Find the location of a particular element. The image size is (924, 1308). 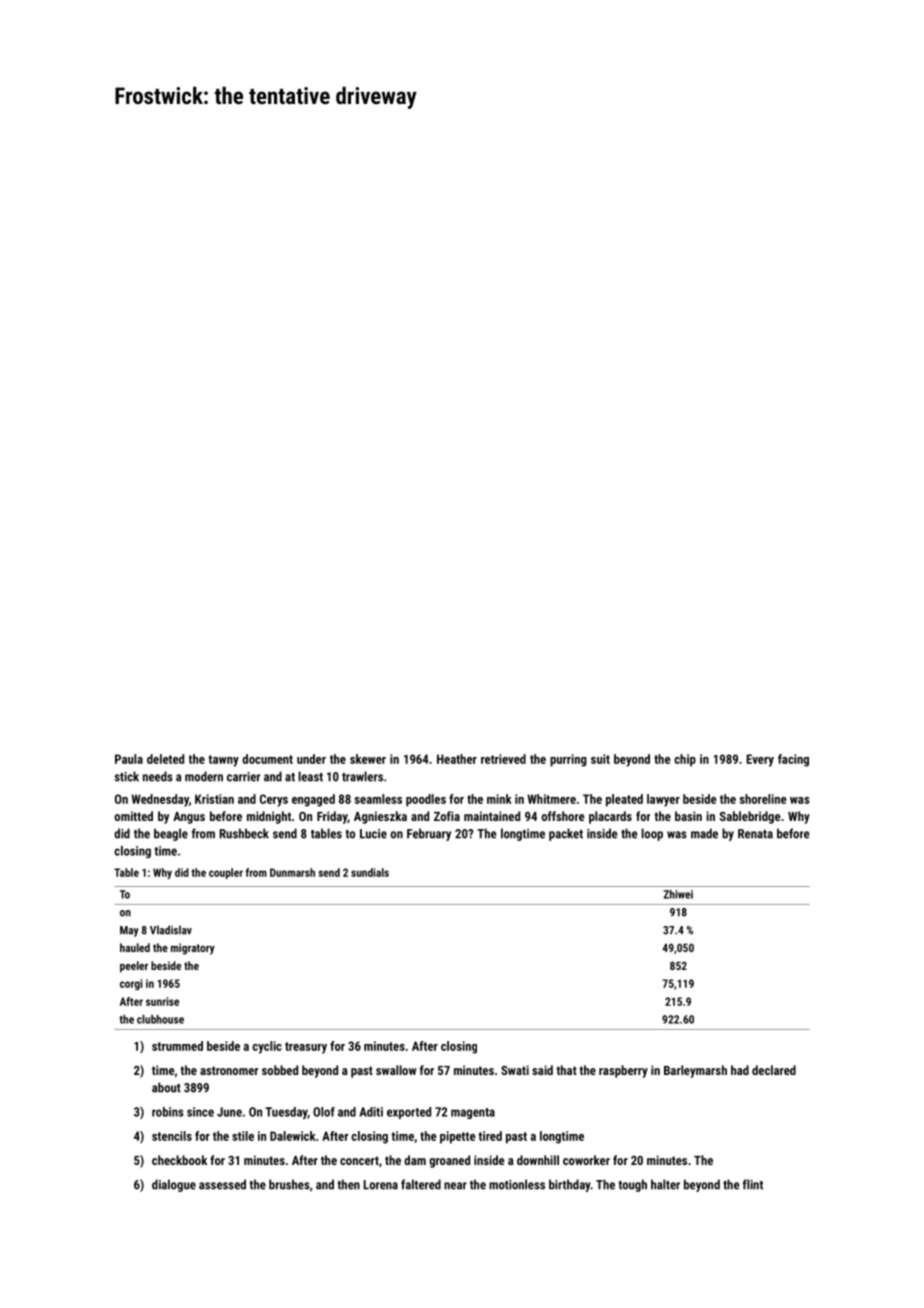

raspberry is located at coordinates (623, 1071).
